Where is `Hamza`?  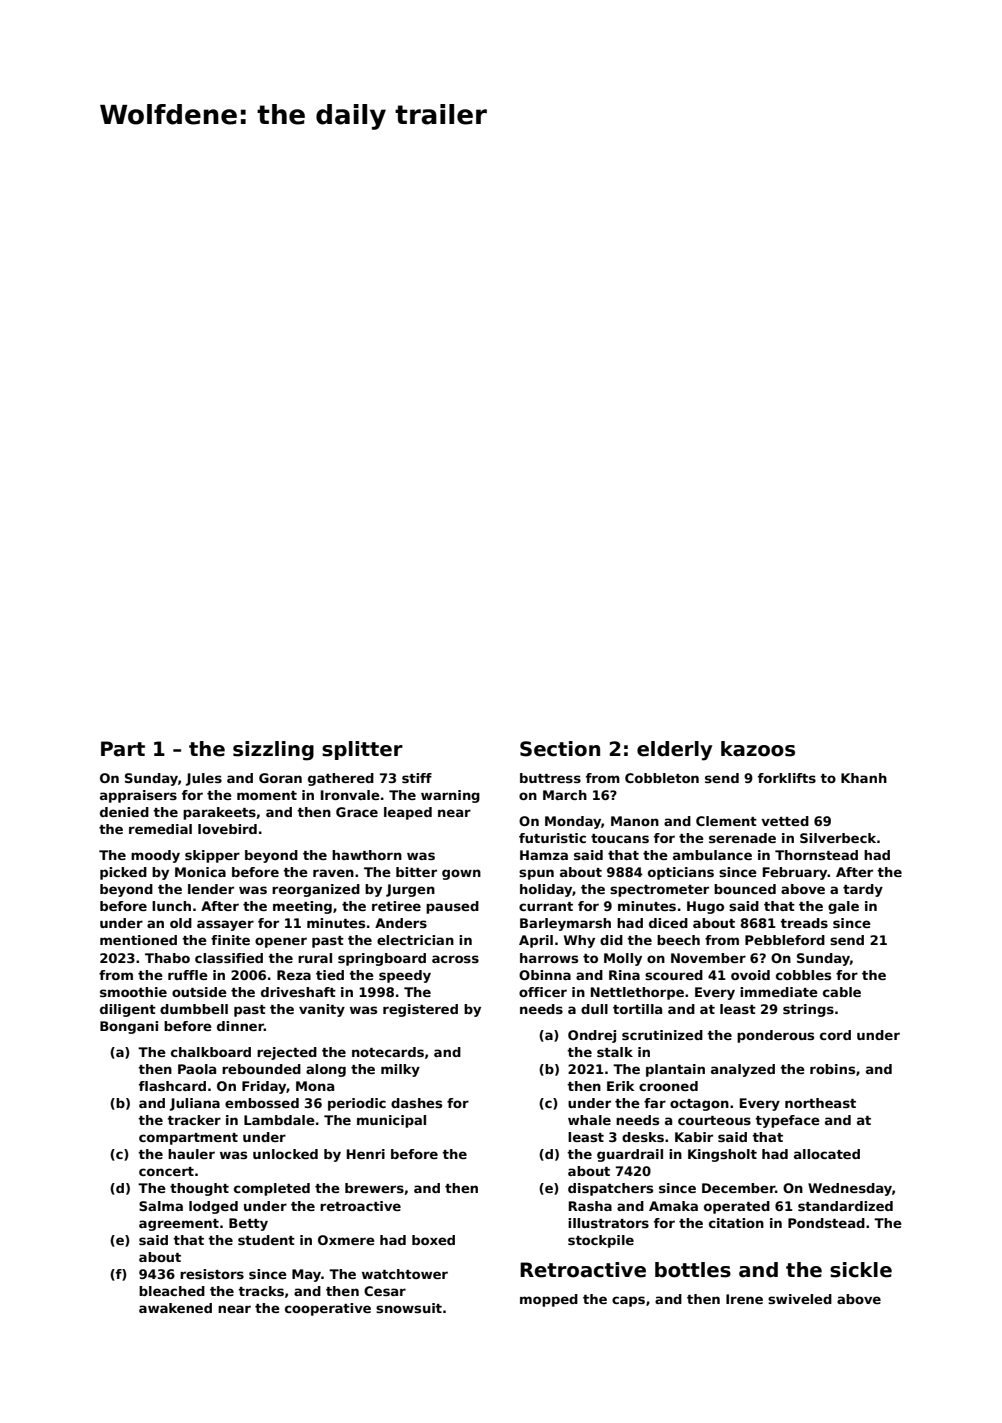
Hamza is located at coordinates (544, 855).
